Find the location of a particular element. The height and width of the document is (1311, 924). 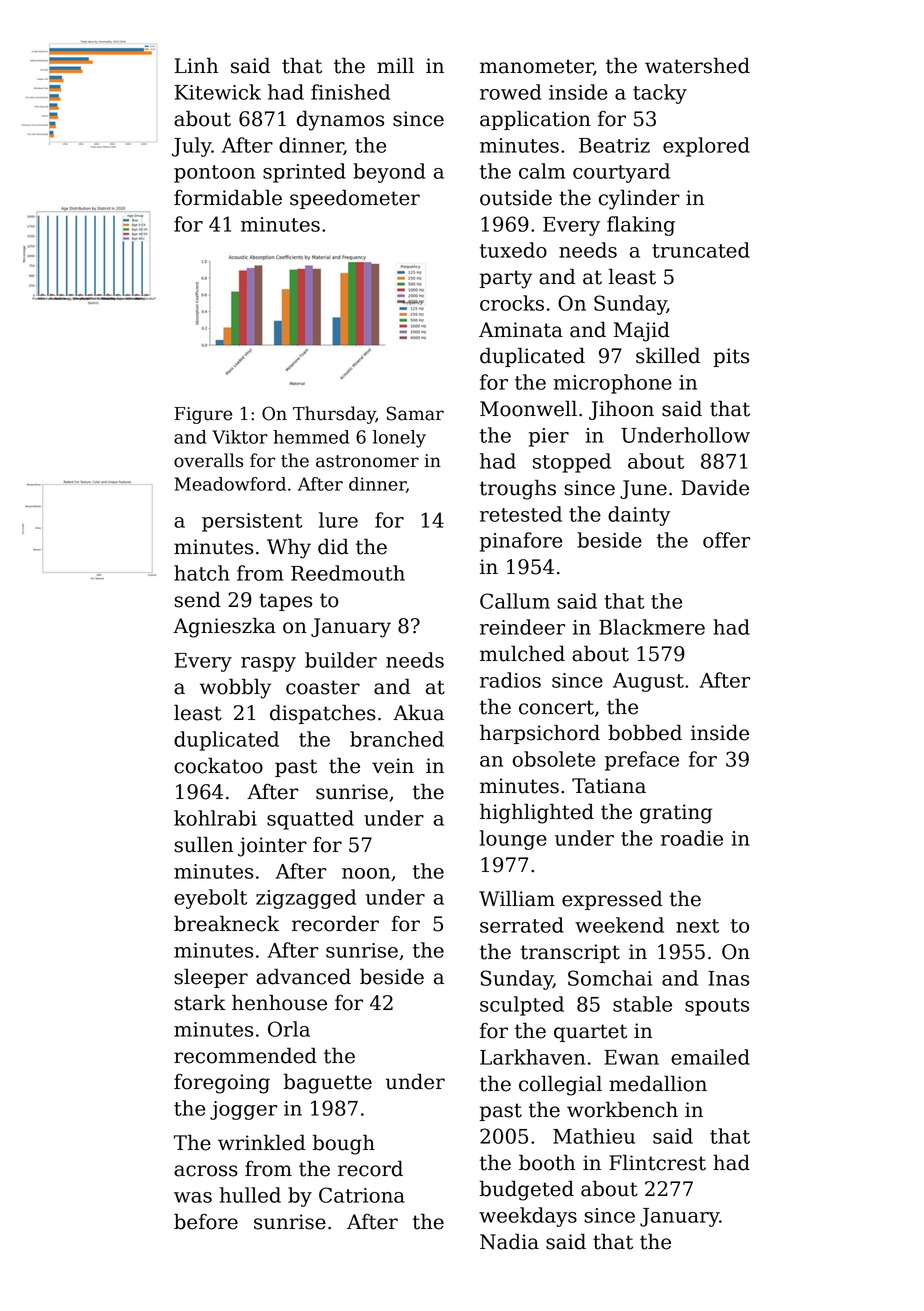

dispatches is located at coordinates (323, 714).
